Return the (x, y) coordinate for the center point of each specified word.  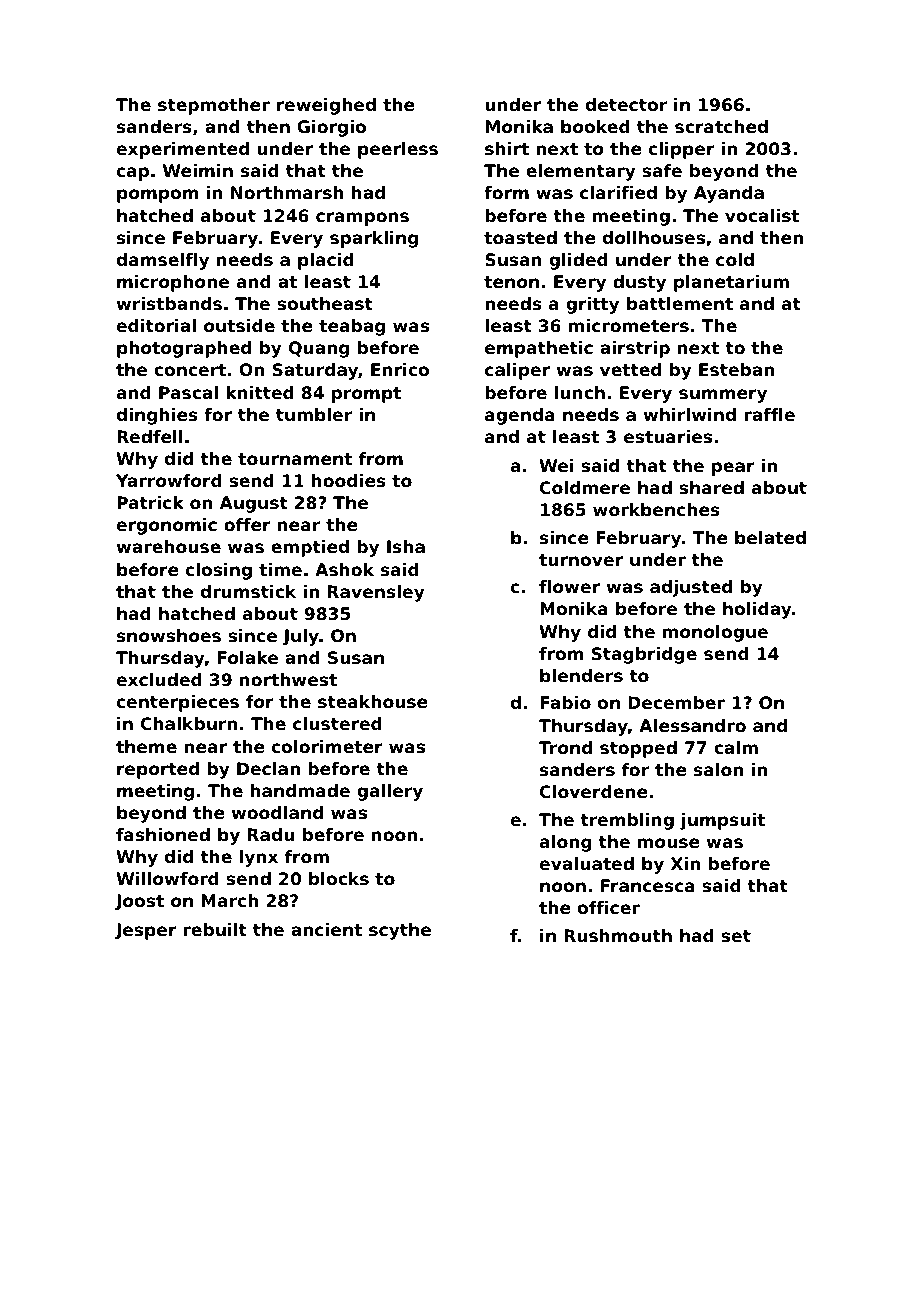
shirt (507, 148)
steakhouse (373, 701)
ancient (326, 929)
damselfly (163, 261)
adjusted (691, 588)
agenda (520, 416)
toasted (520, 237)
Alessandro (692, 725)
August (254, 504)
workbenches (656, 509)
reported (158, 770)
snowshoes (169, 635)
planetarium (731, 283)
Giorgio (331, 128)
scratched (721, 126)
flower (569, 586)
